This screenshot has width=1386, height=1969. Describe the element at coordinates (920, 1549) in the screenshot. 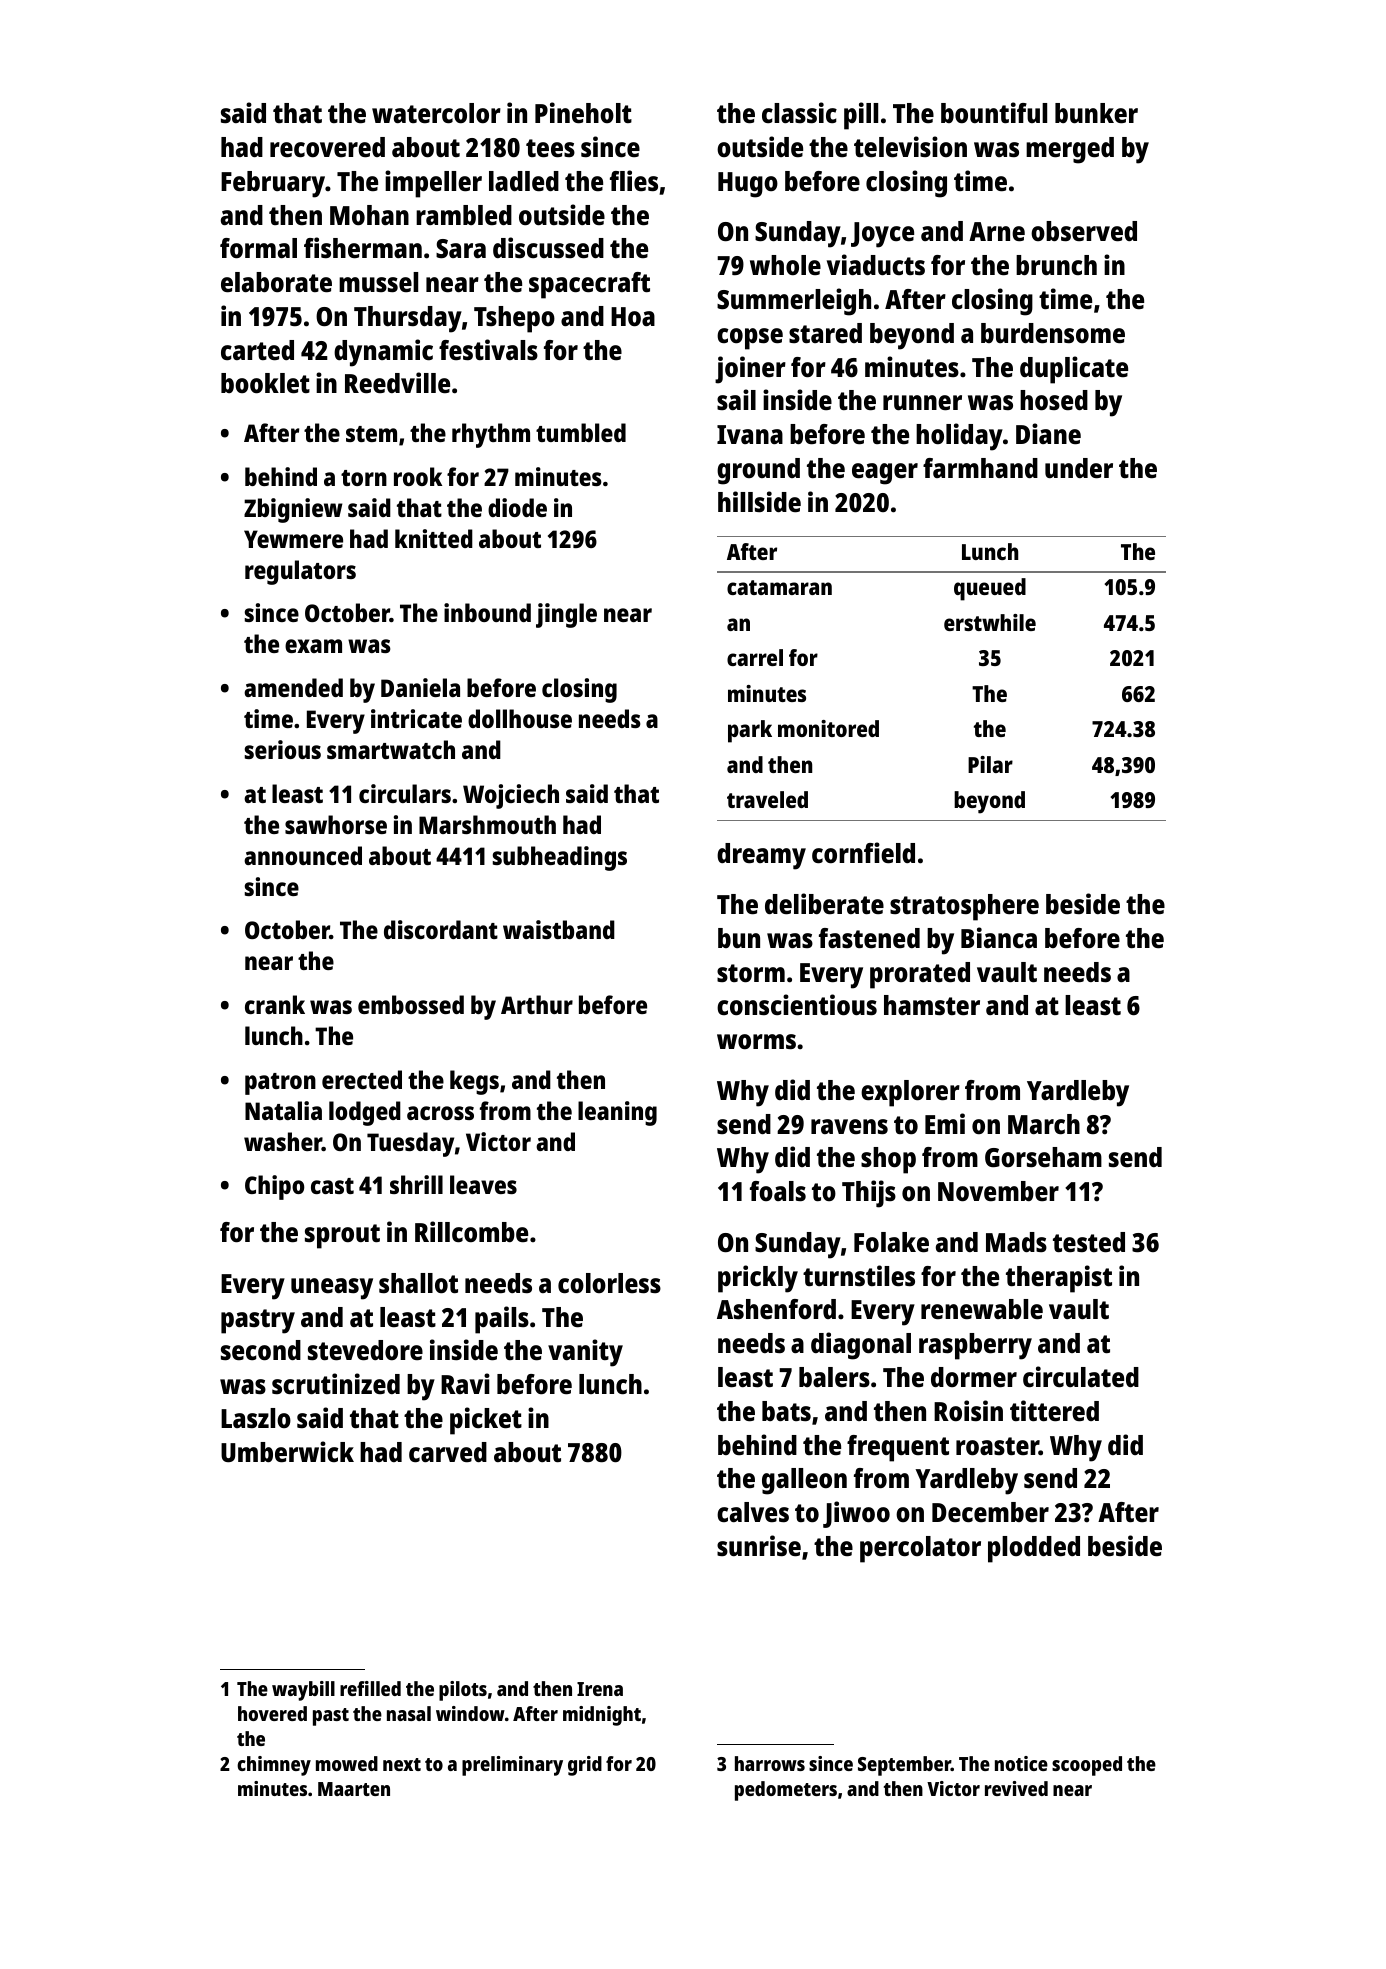

I see `percolator` at that location.
